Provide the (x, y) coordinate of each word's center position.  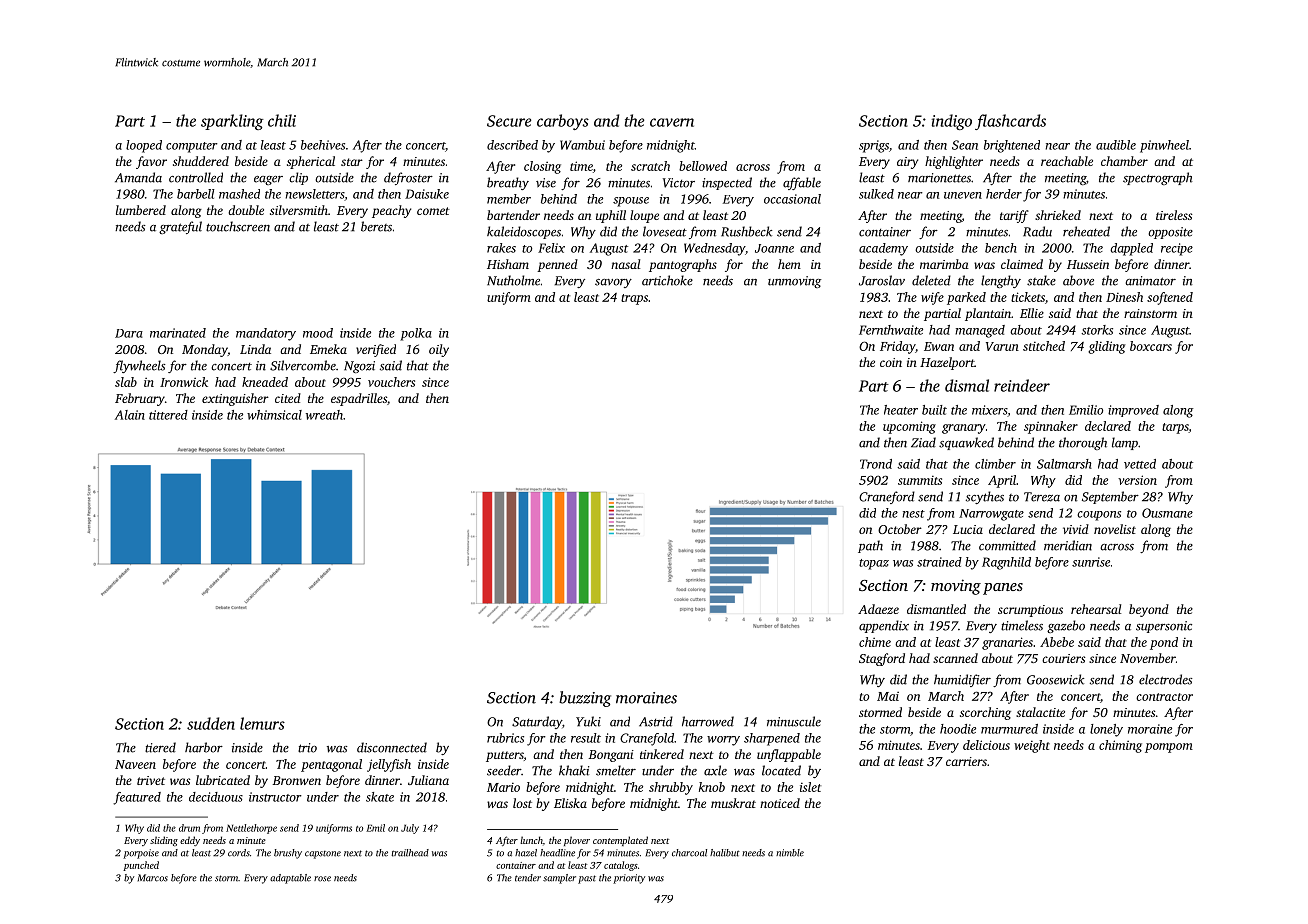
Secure (509, 121)
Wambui (582, 145)
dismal (967, 385)
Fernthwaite (891, 330)
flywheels (139, 366)
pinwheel (1164, 146)
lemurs (262, 723)
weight (1032, 746)
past (587, 879)
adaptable (290, 879)
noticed (780, 803)
